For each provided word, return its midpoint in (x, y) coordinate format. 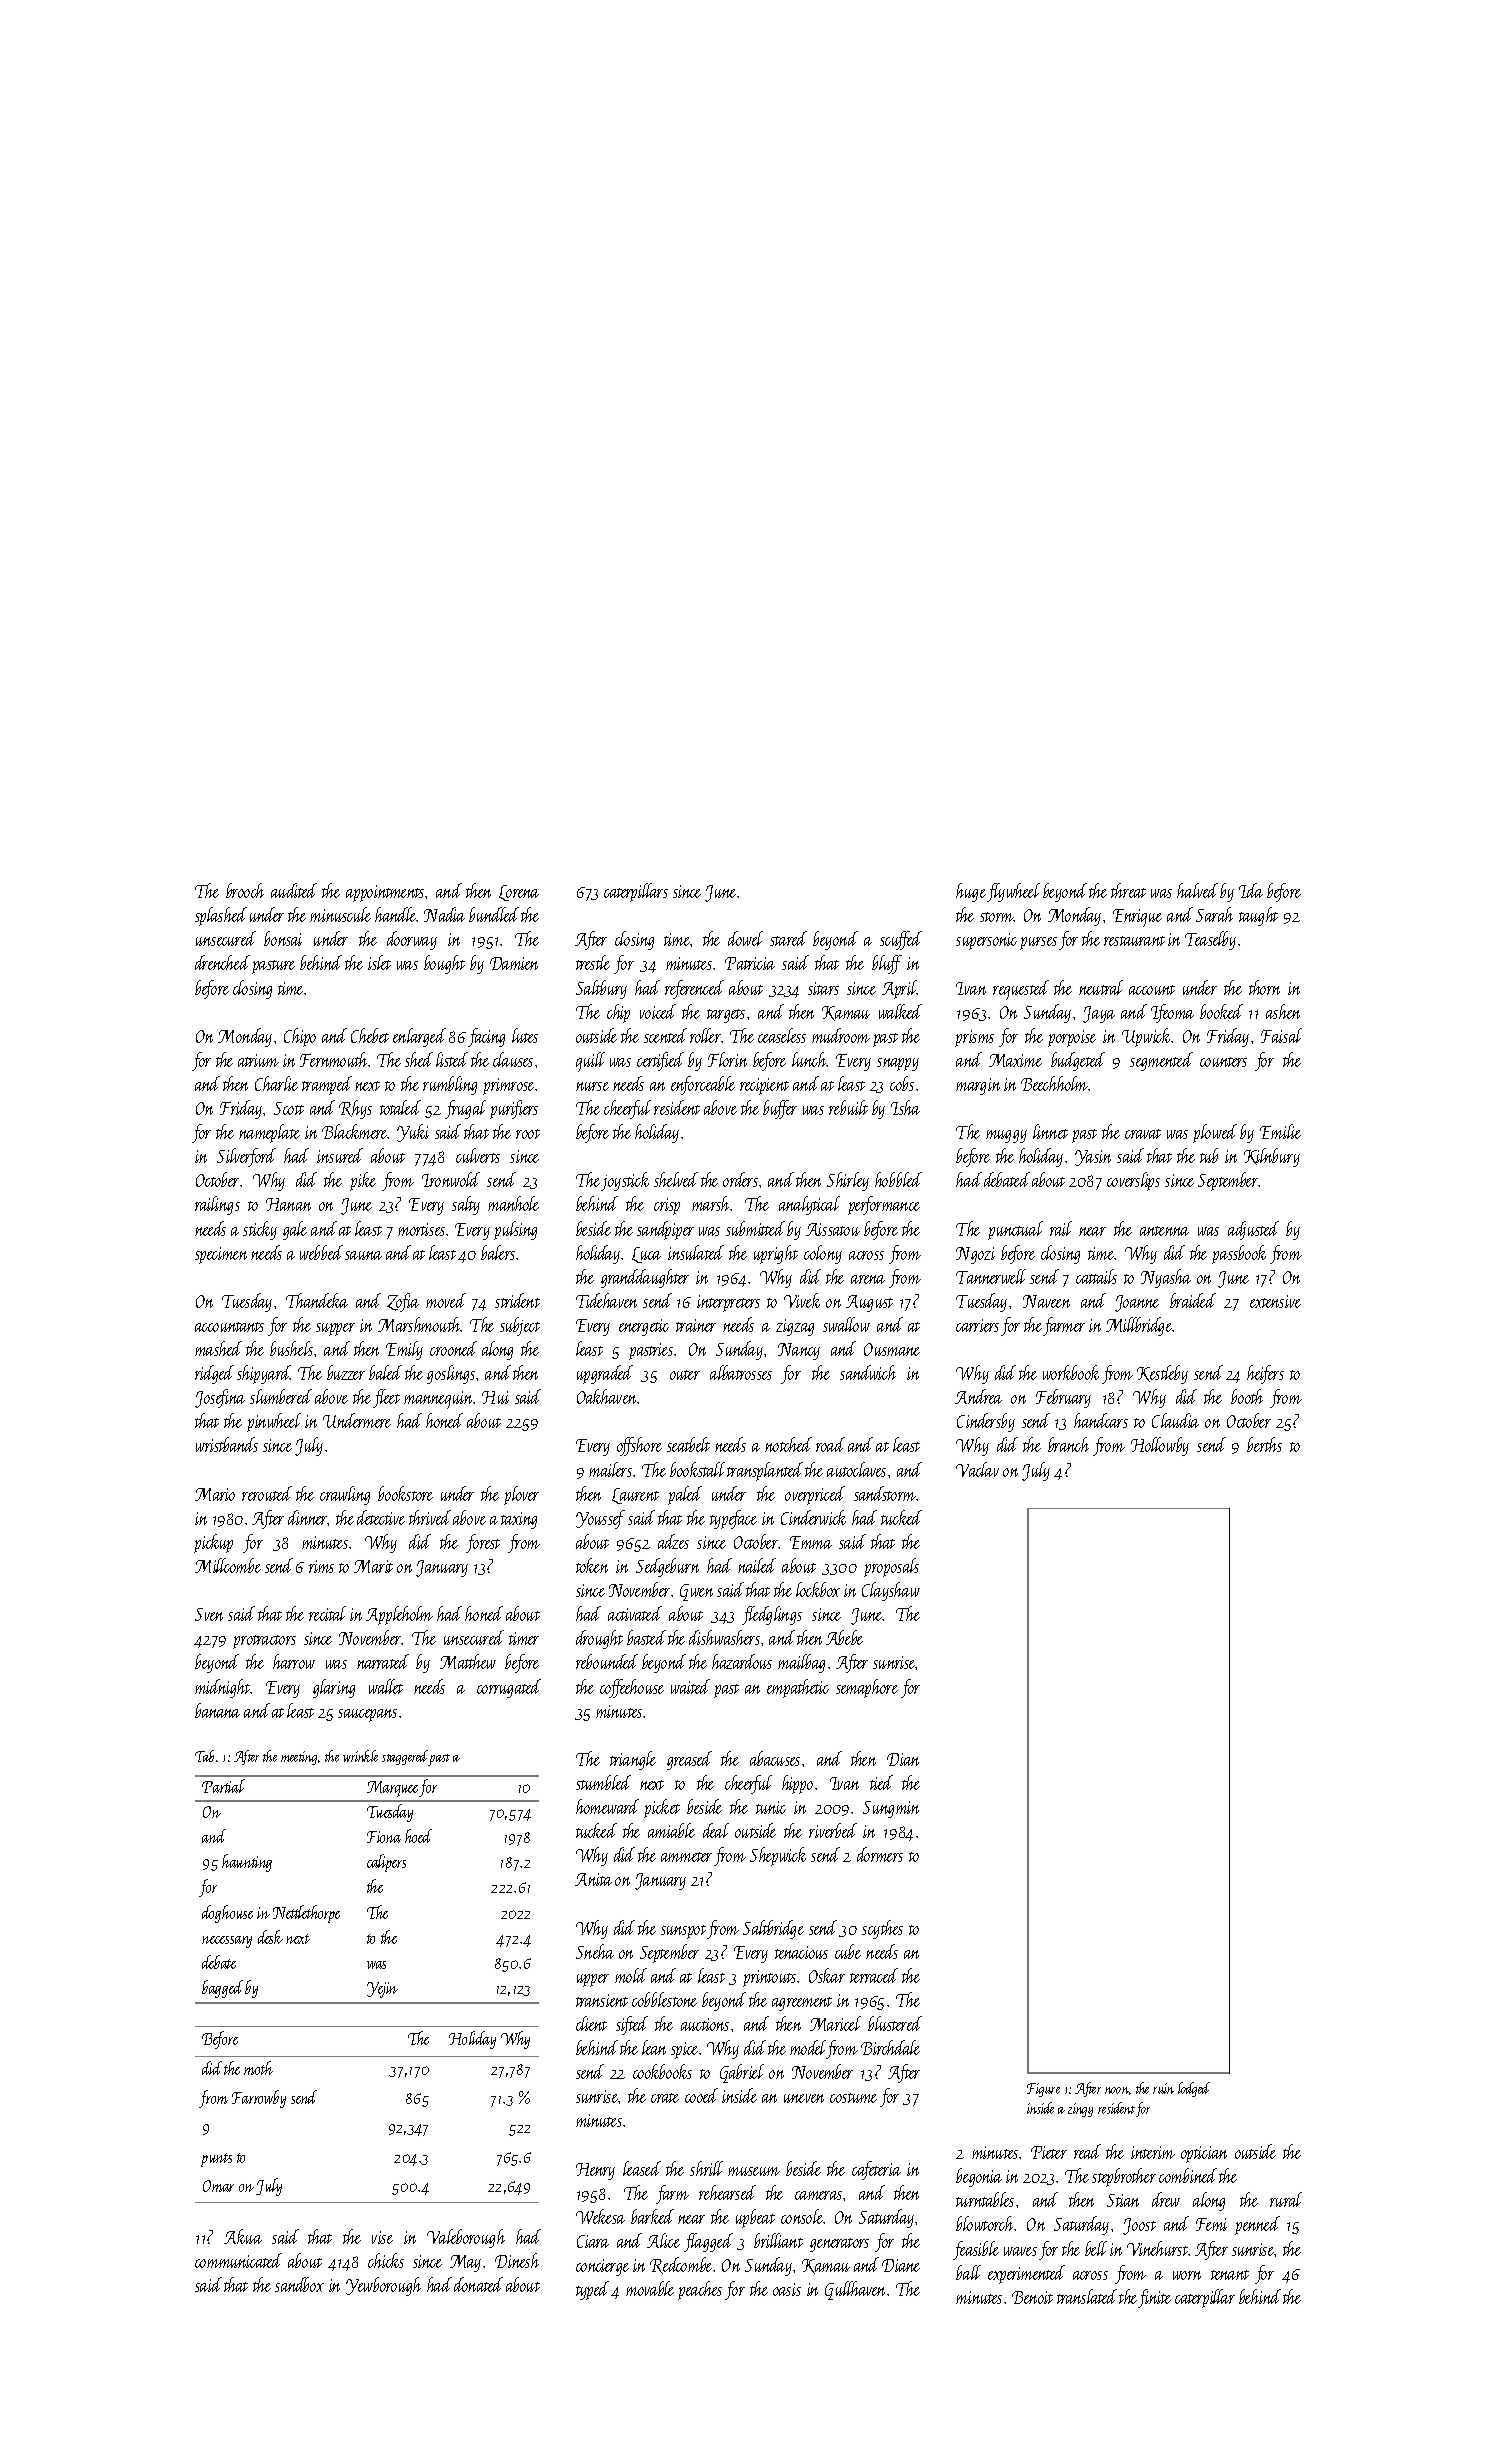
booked (1221, 1011)
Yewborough (383, 2286)
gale (295, 1230)
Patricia (750, 963)
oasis (787, 2289)
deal (716, 1830)
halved (1197, 890)
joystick (625, 1181)
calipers (386, 1863)
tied (881, 1782)
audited (294, 890)
